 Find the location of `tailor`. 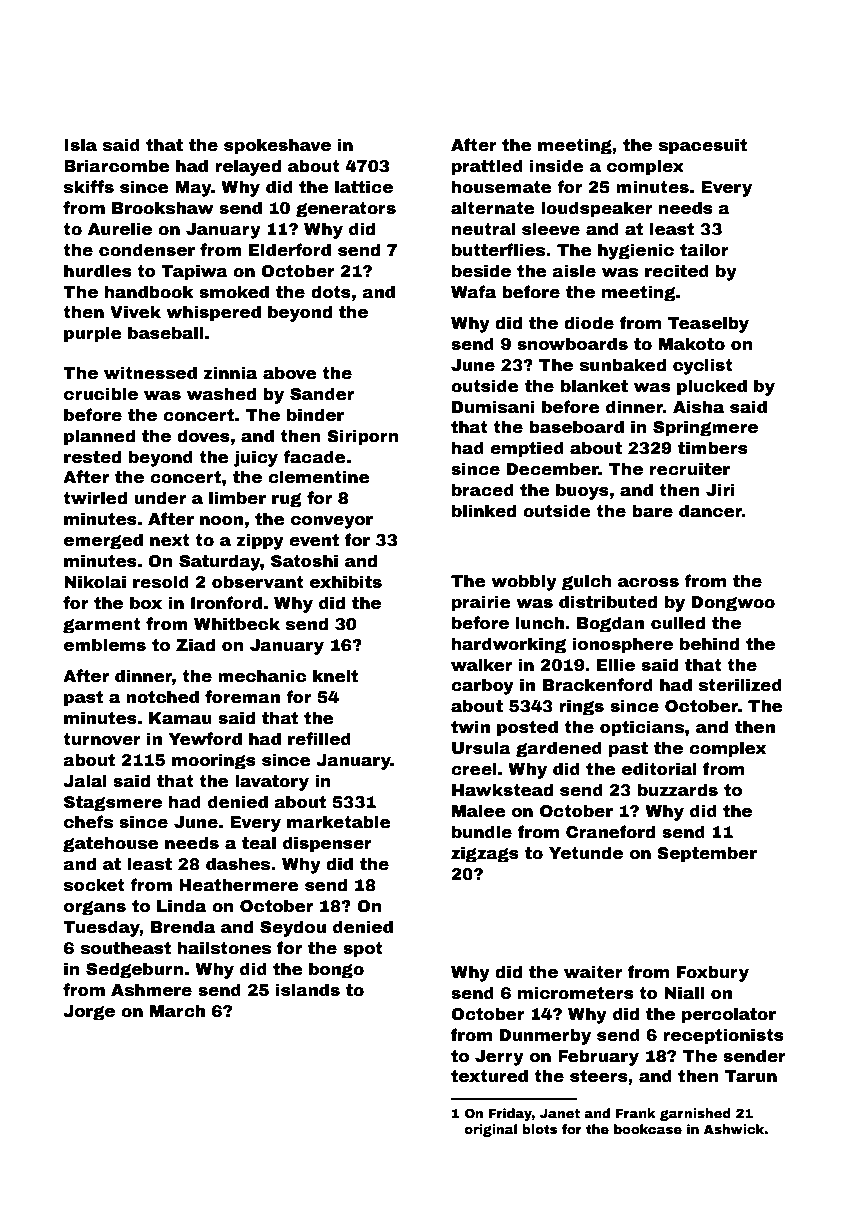

tailor is located at coordinates (704, 250).
